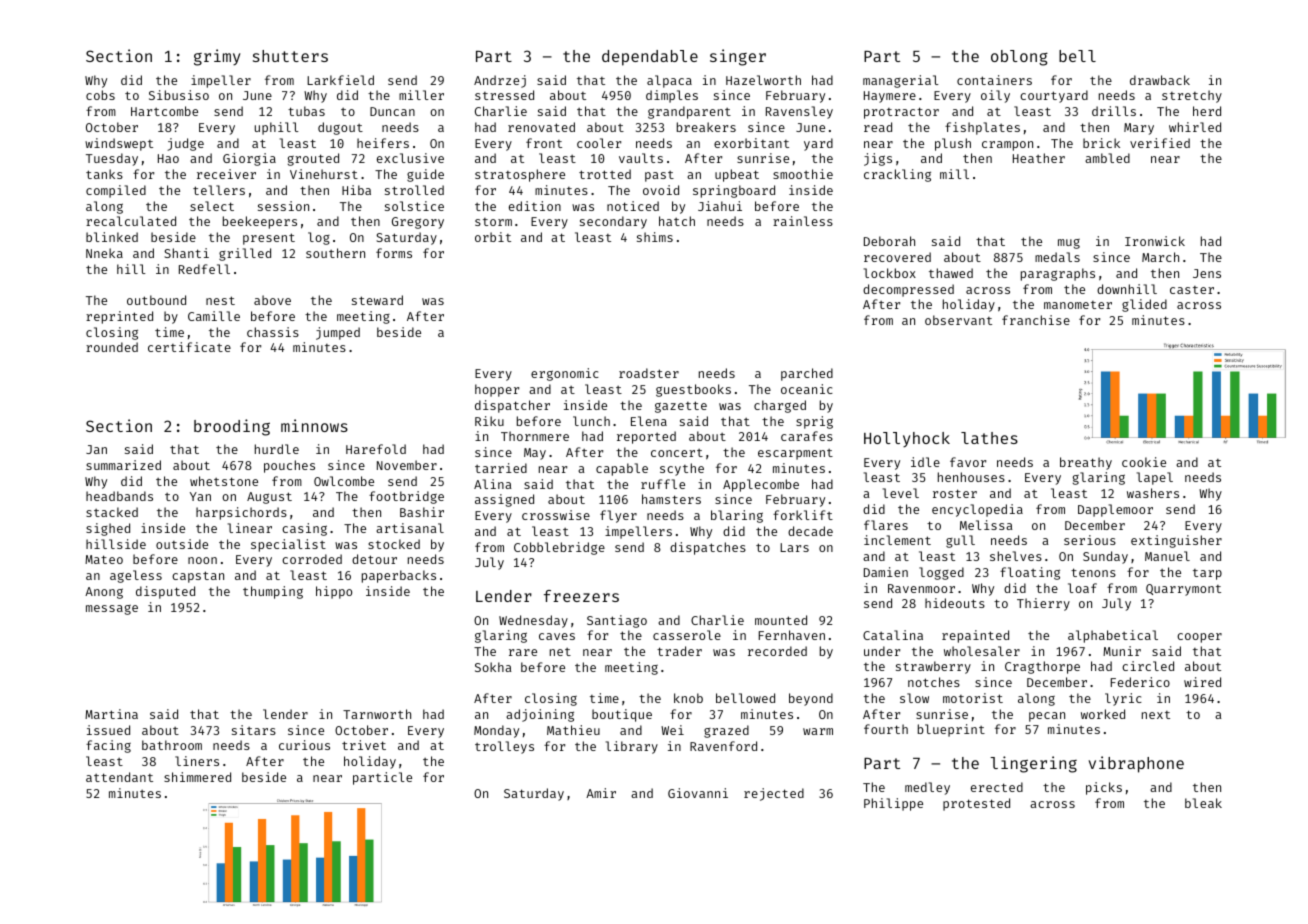 The image size is (1308, 924). I want to click on reprinted, so click(119, 317).
